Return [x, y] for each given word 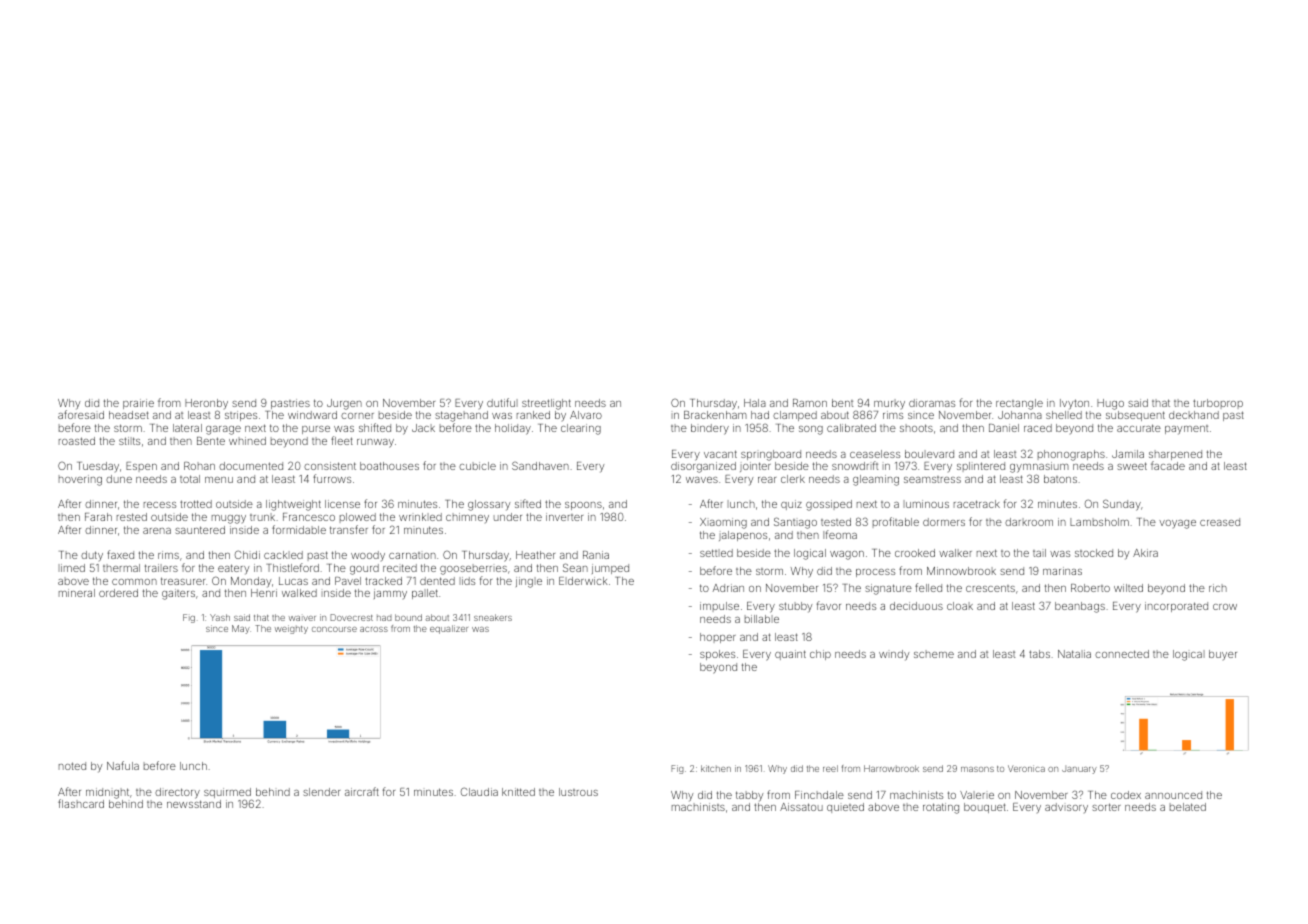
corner [357, 416]
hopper [718, 638]
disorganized [703, 467]
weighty [291, 629]
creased [1220, 522]
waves [702, 480]
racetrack [977, 504]
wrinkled [420, 517]
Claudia [479, 791]
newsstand [194, 804]
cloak [960, 606]
